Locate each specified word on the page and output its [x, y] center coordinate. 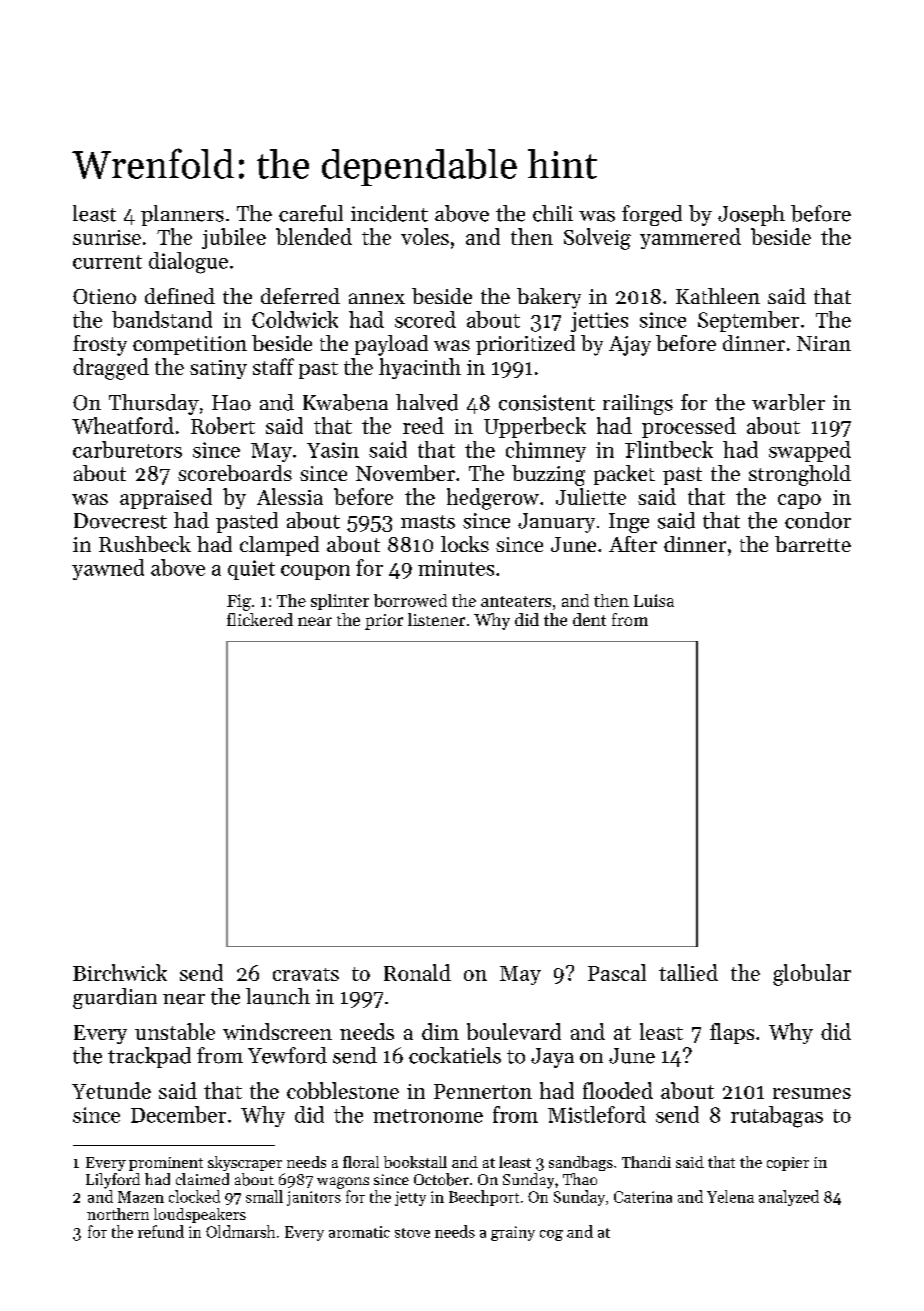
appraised [166, 498]
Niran [824, 343]
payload [391, 345]
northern [118, 1214]
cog [551, 1235]
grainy [513, 1233]
